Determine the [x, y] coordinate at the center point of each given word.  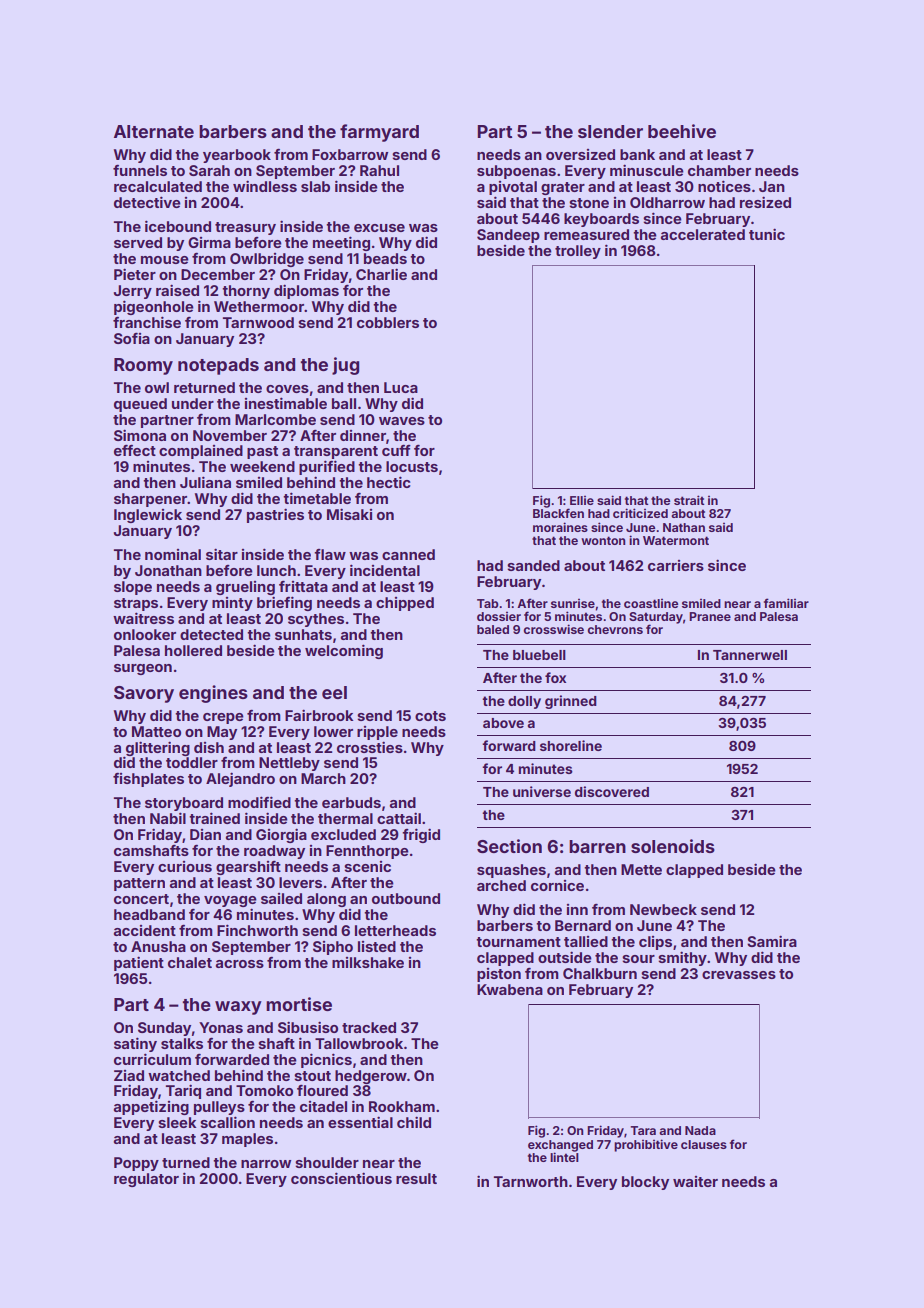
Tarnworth [531, 1181]
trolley [578, 252]
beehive [682, 131]
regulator [146, 1180]
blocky [645, 1183]
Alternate [154, 131]
